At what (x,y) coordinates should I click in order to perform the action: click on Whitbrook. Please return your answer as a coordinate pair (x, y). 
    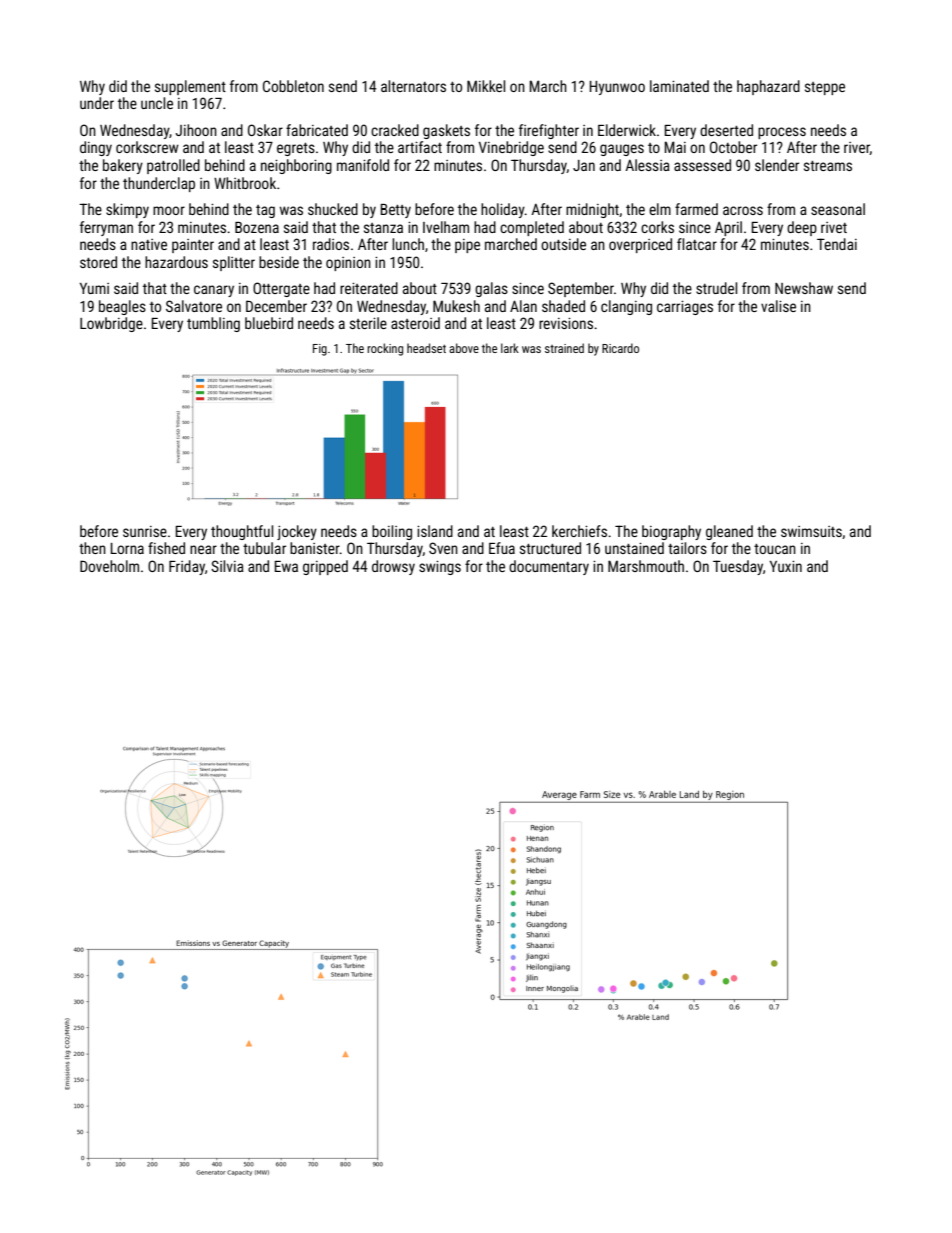
    Looking at the image, I should click on (245, 183).
